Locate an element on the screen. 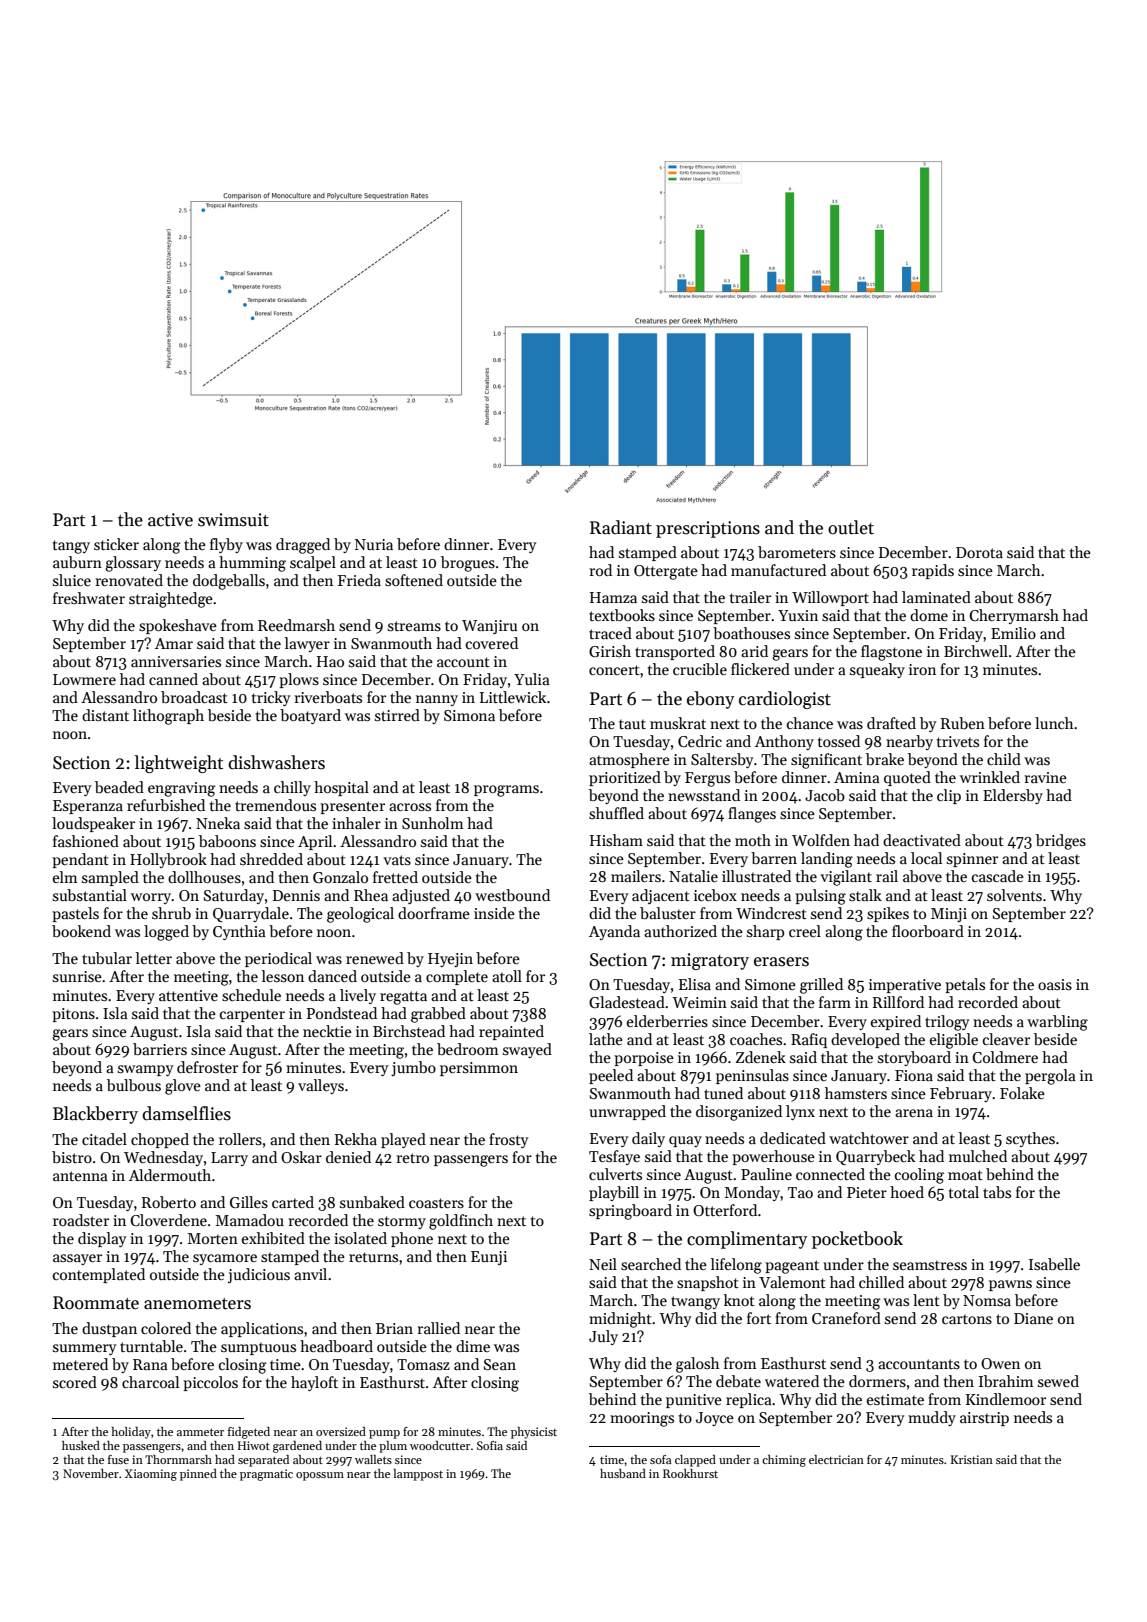 The width and height of the screenshot is (1147, 1622). Blackberry is located at coordinates (95, 1115).
